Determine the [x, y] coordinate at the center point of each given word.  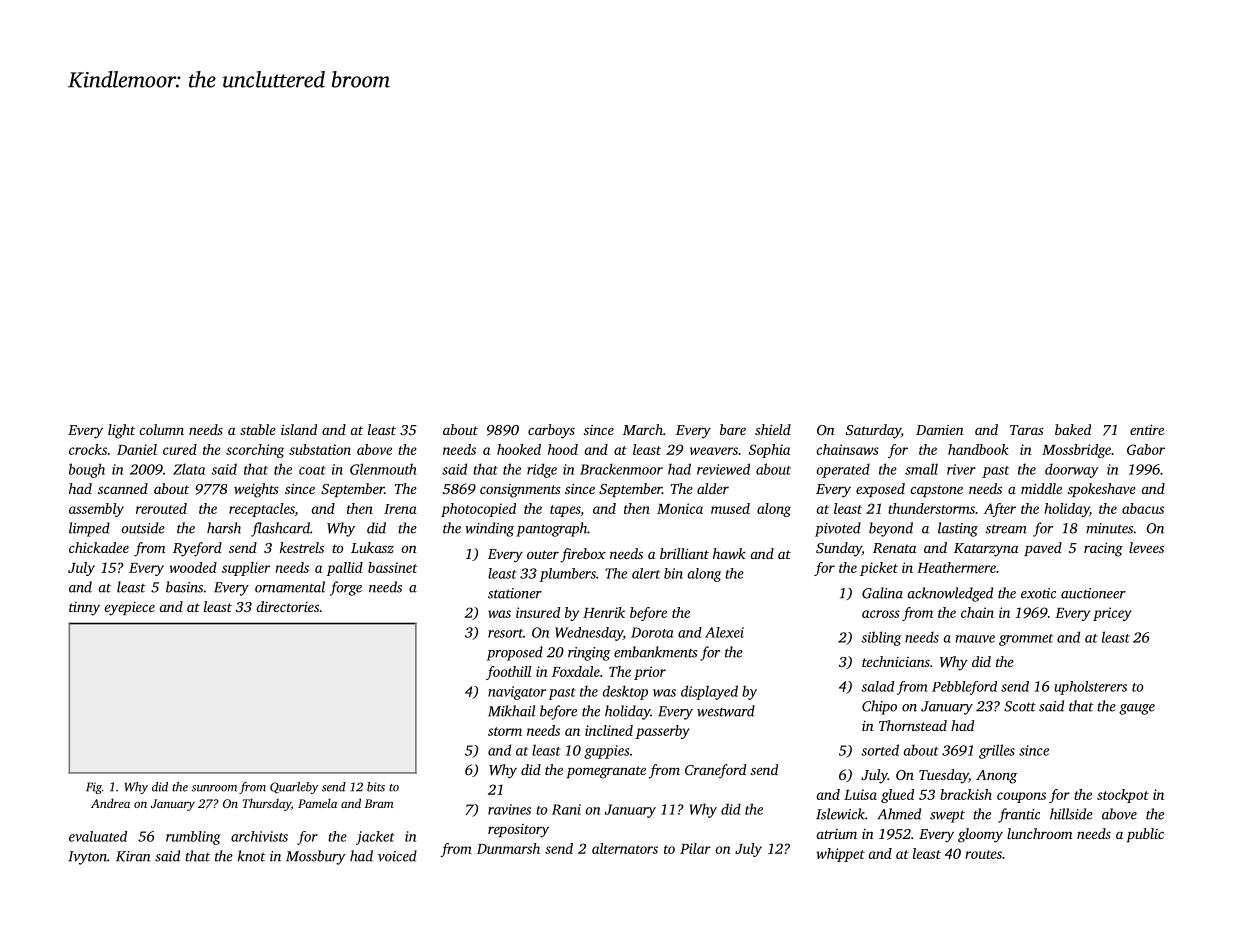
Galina [882, 593]
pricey [1112, 614]
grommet [1026, 640]
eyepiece [130, 609]
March [643, 429]
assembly [96, 510]
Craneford [715, 771]
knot [252, 856]
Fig [94, 788]
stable [258, 429]
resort [505, 633]
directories [288, 606]
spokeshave [1102, 490]
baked [1073, 429]
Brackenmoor [621, 469]
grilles [997, 751]
